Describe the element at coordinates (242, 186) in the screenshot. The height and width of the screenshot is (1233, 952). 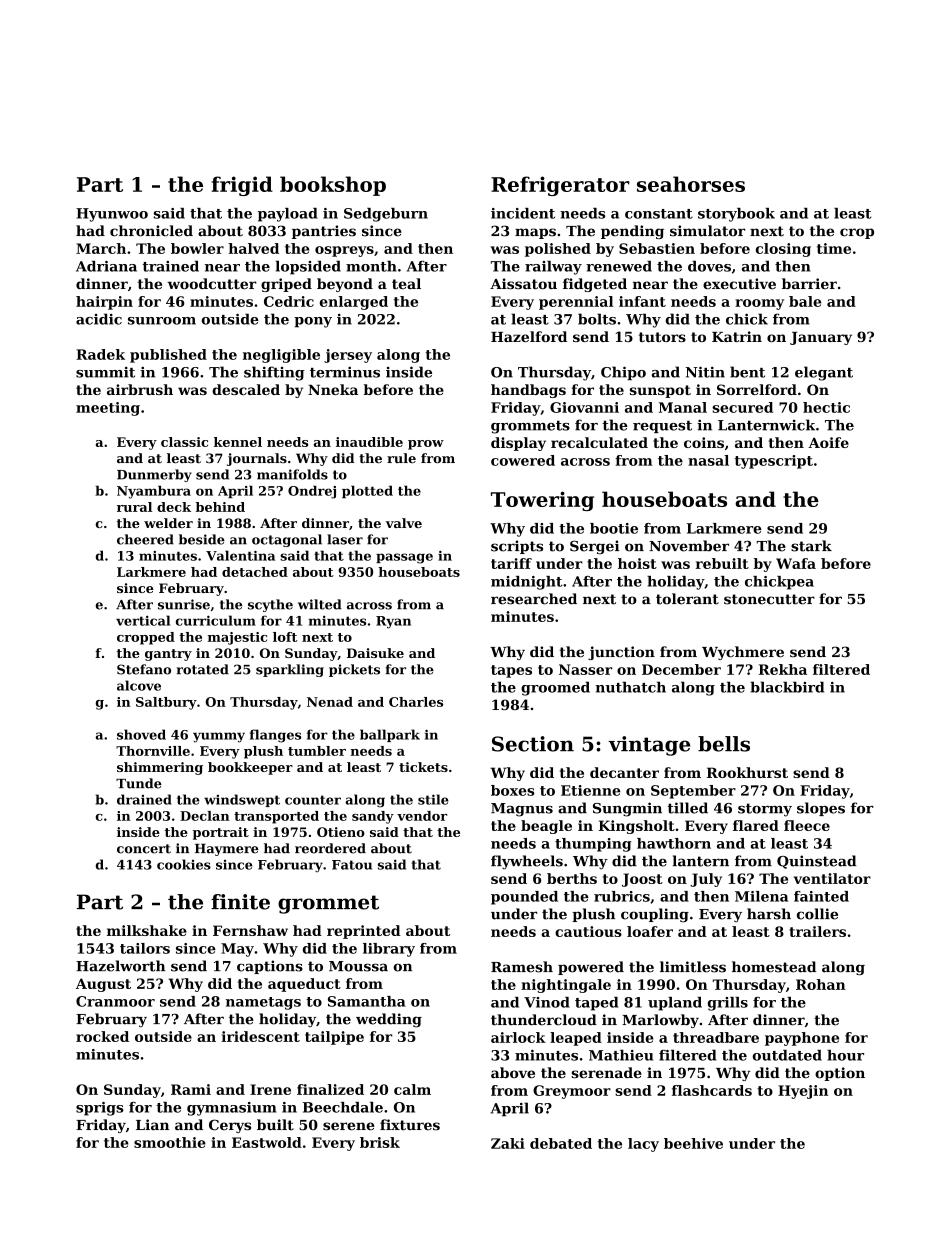
I see `frigid` at that location.
